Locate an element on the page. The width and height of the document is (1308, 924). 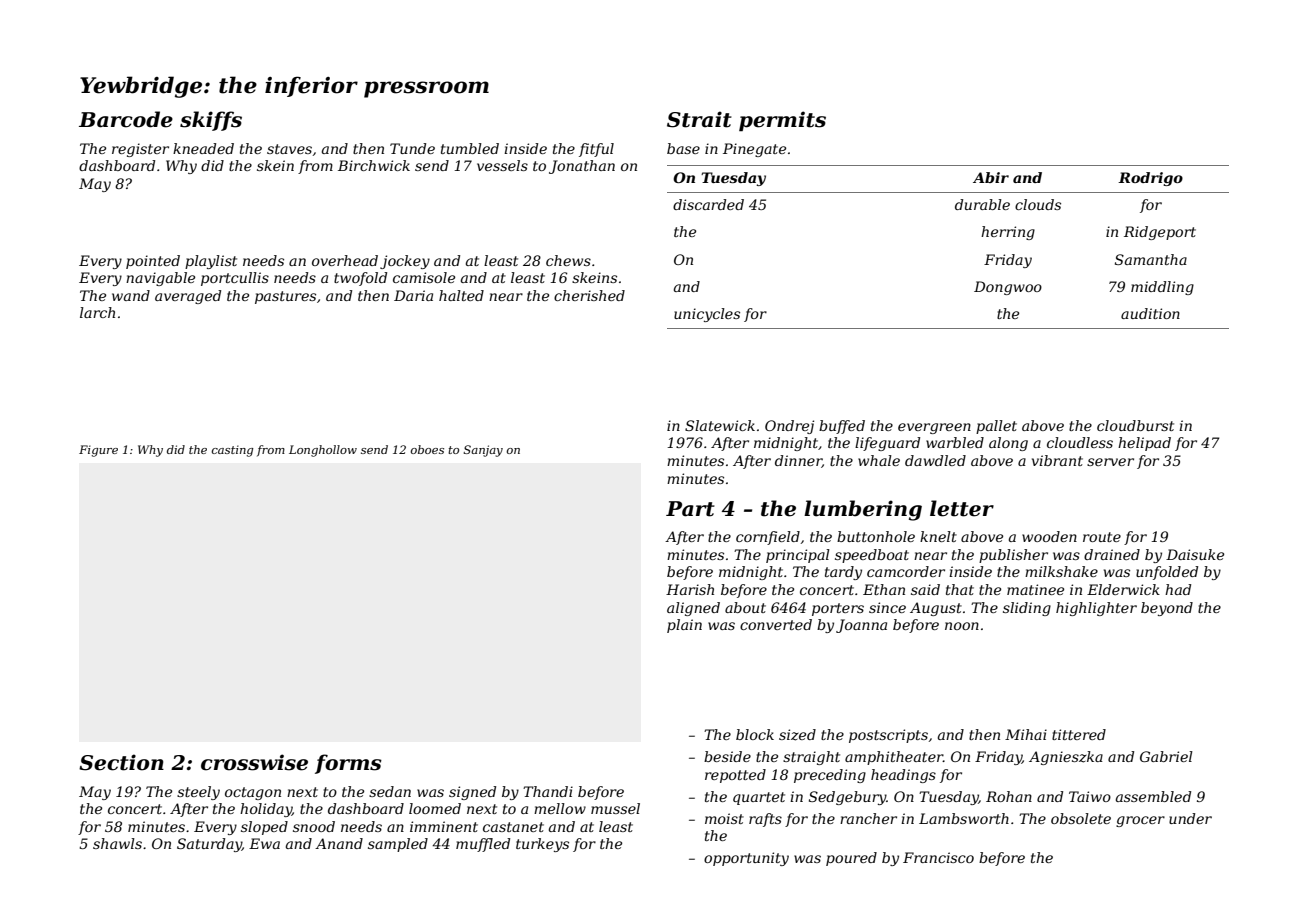
Figure is located at coordinates (98, 451).
